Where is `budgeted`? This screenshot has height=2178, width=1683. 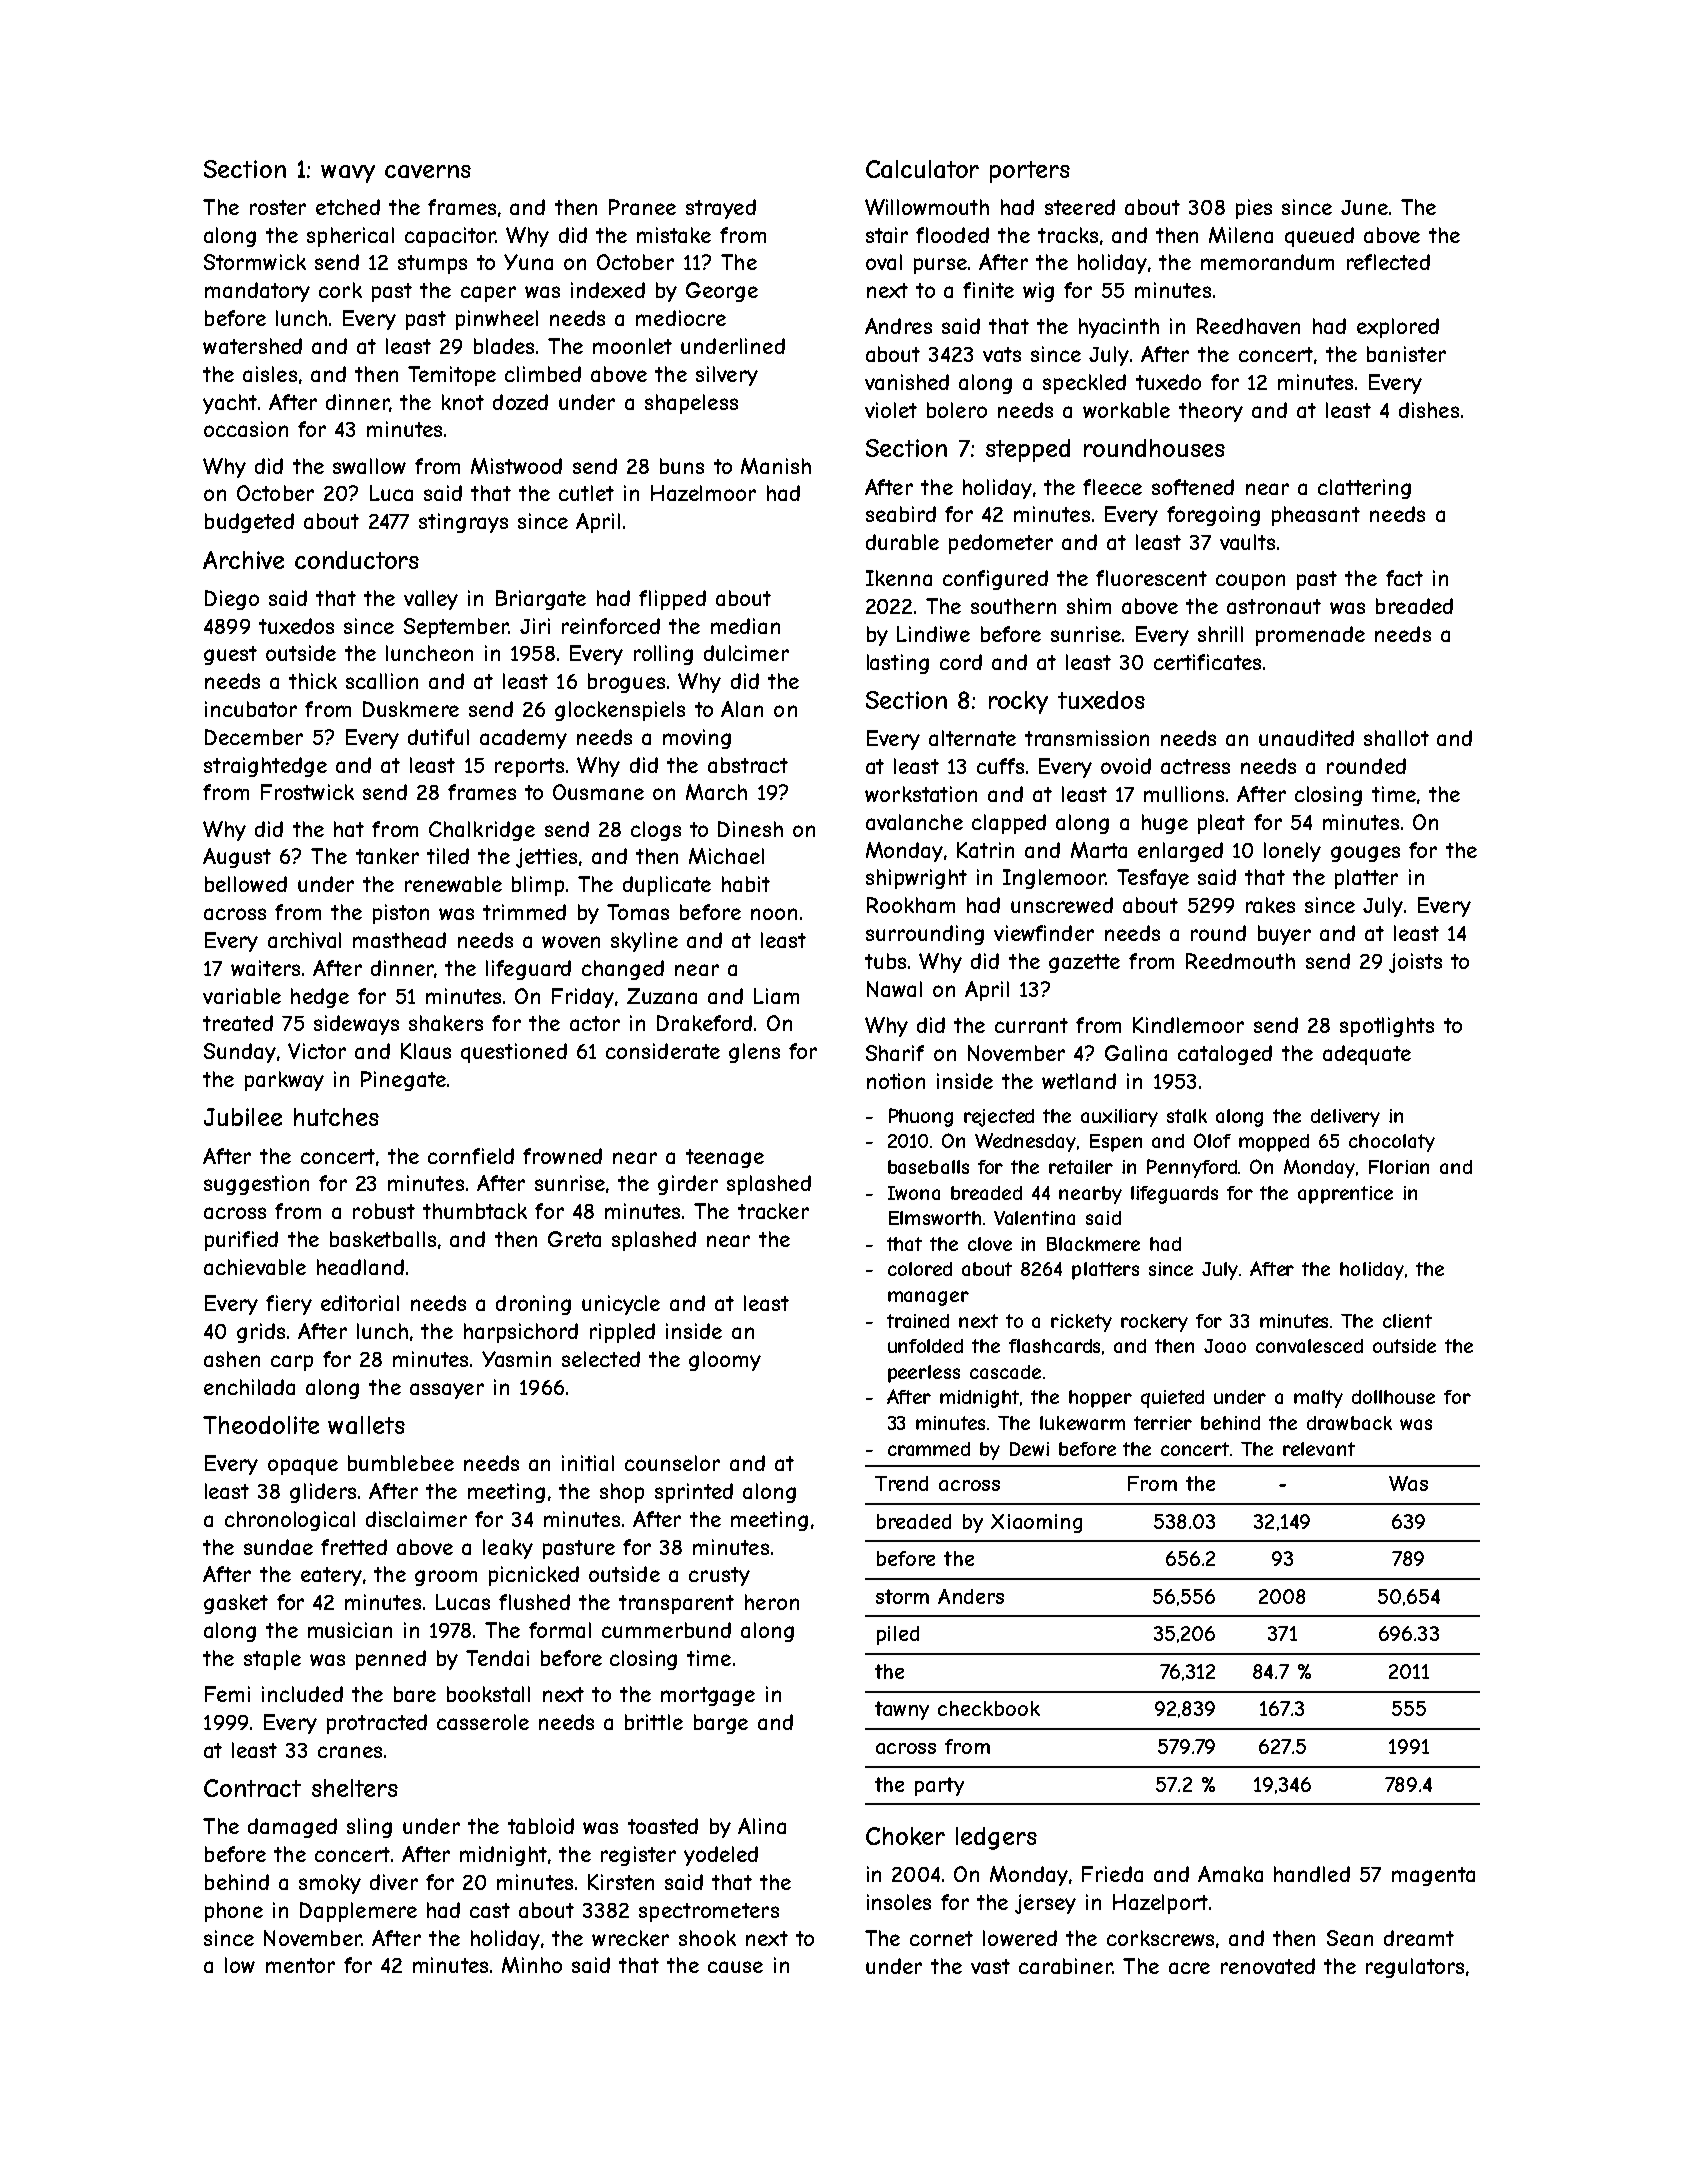
budgeted is located at coordinates (249, 523).
